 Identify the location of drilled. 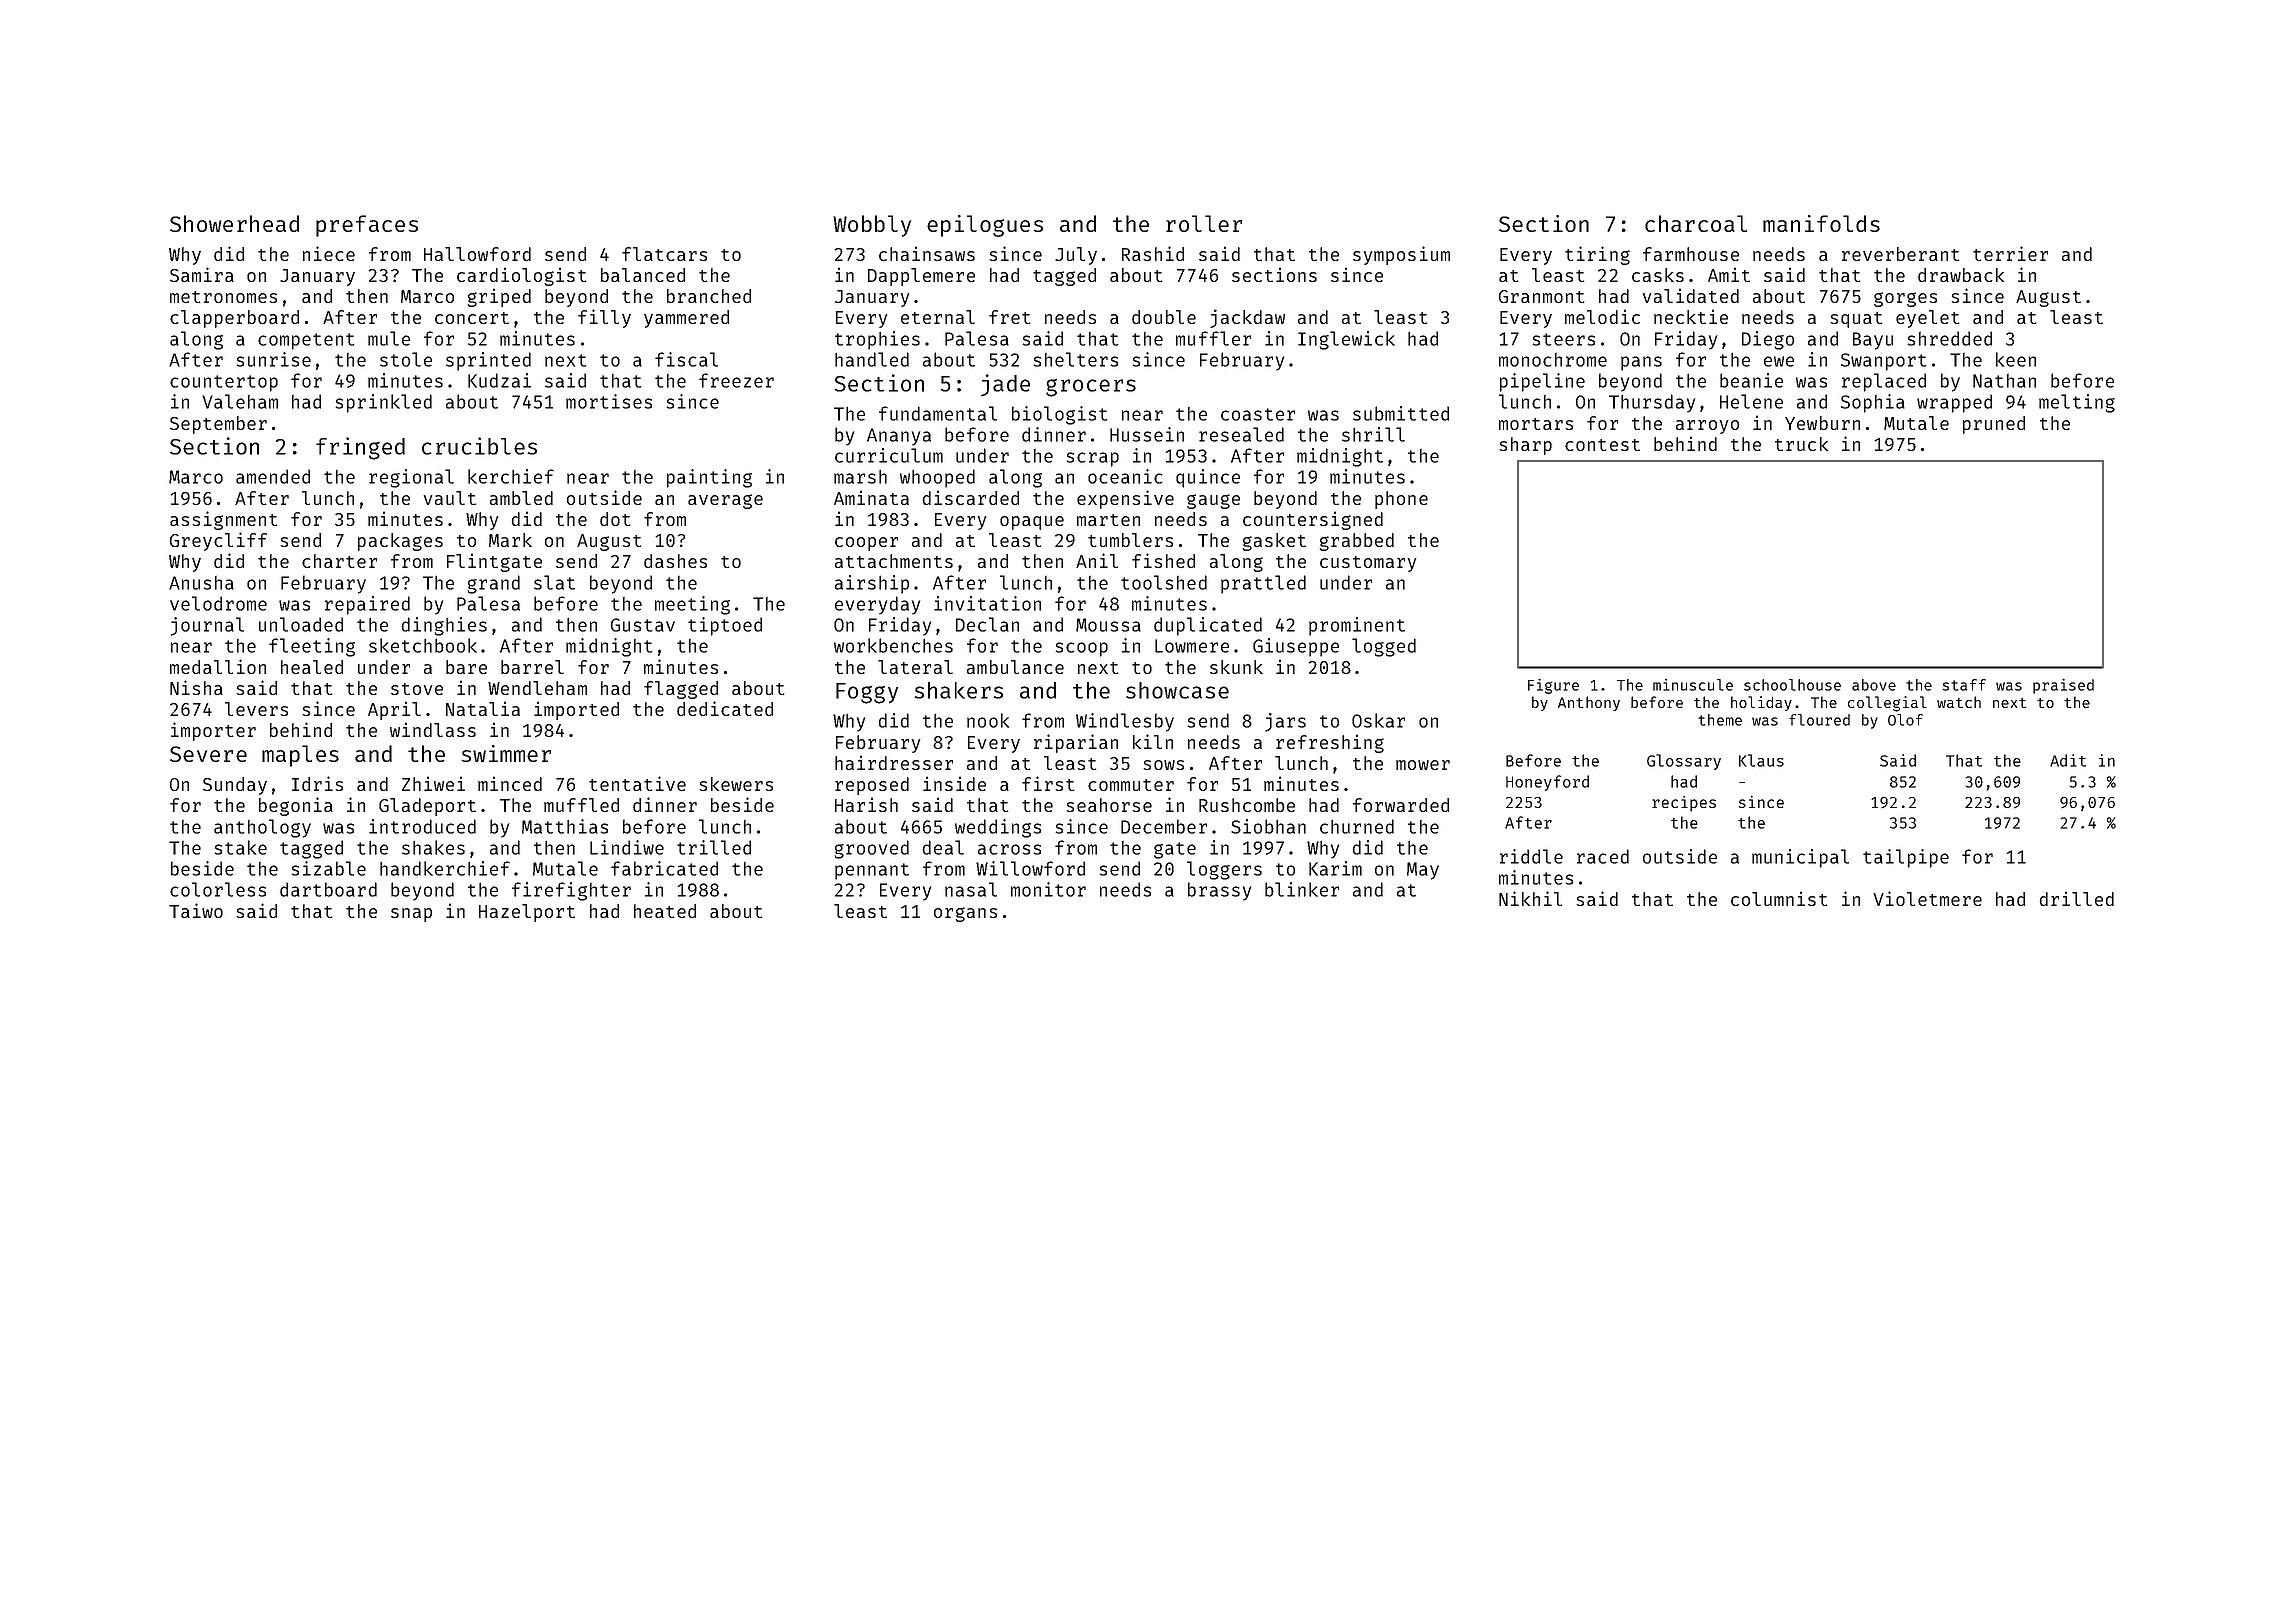
(2077, 898).
